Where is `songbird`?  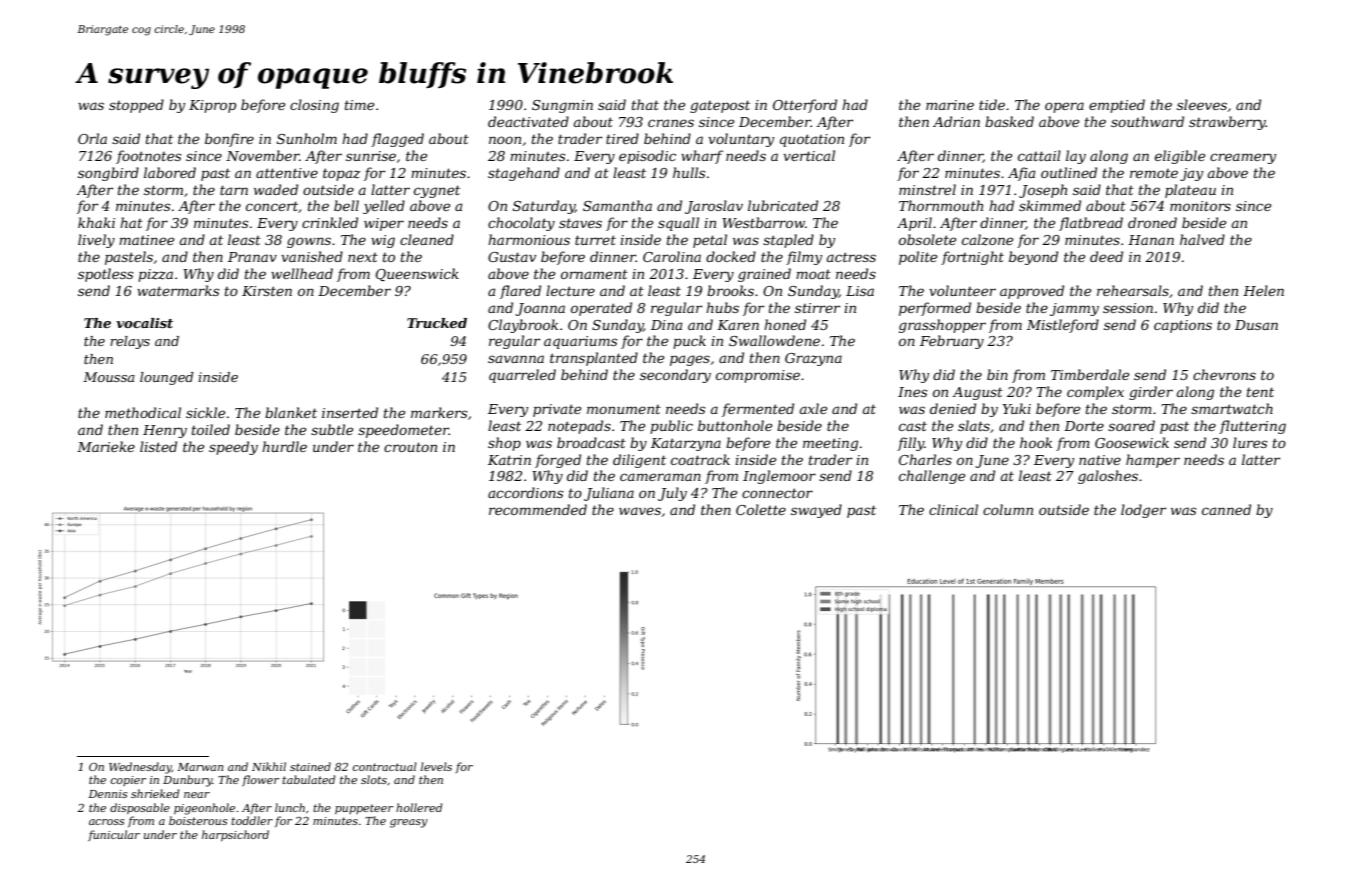 songbird is located at coordinates (108, 174).
